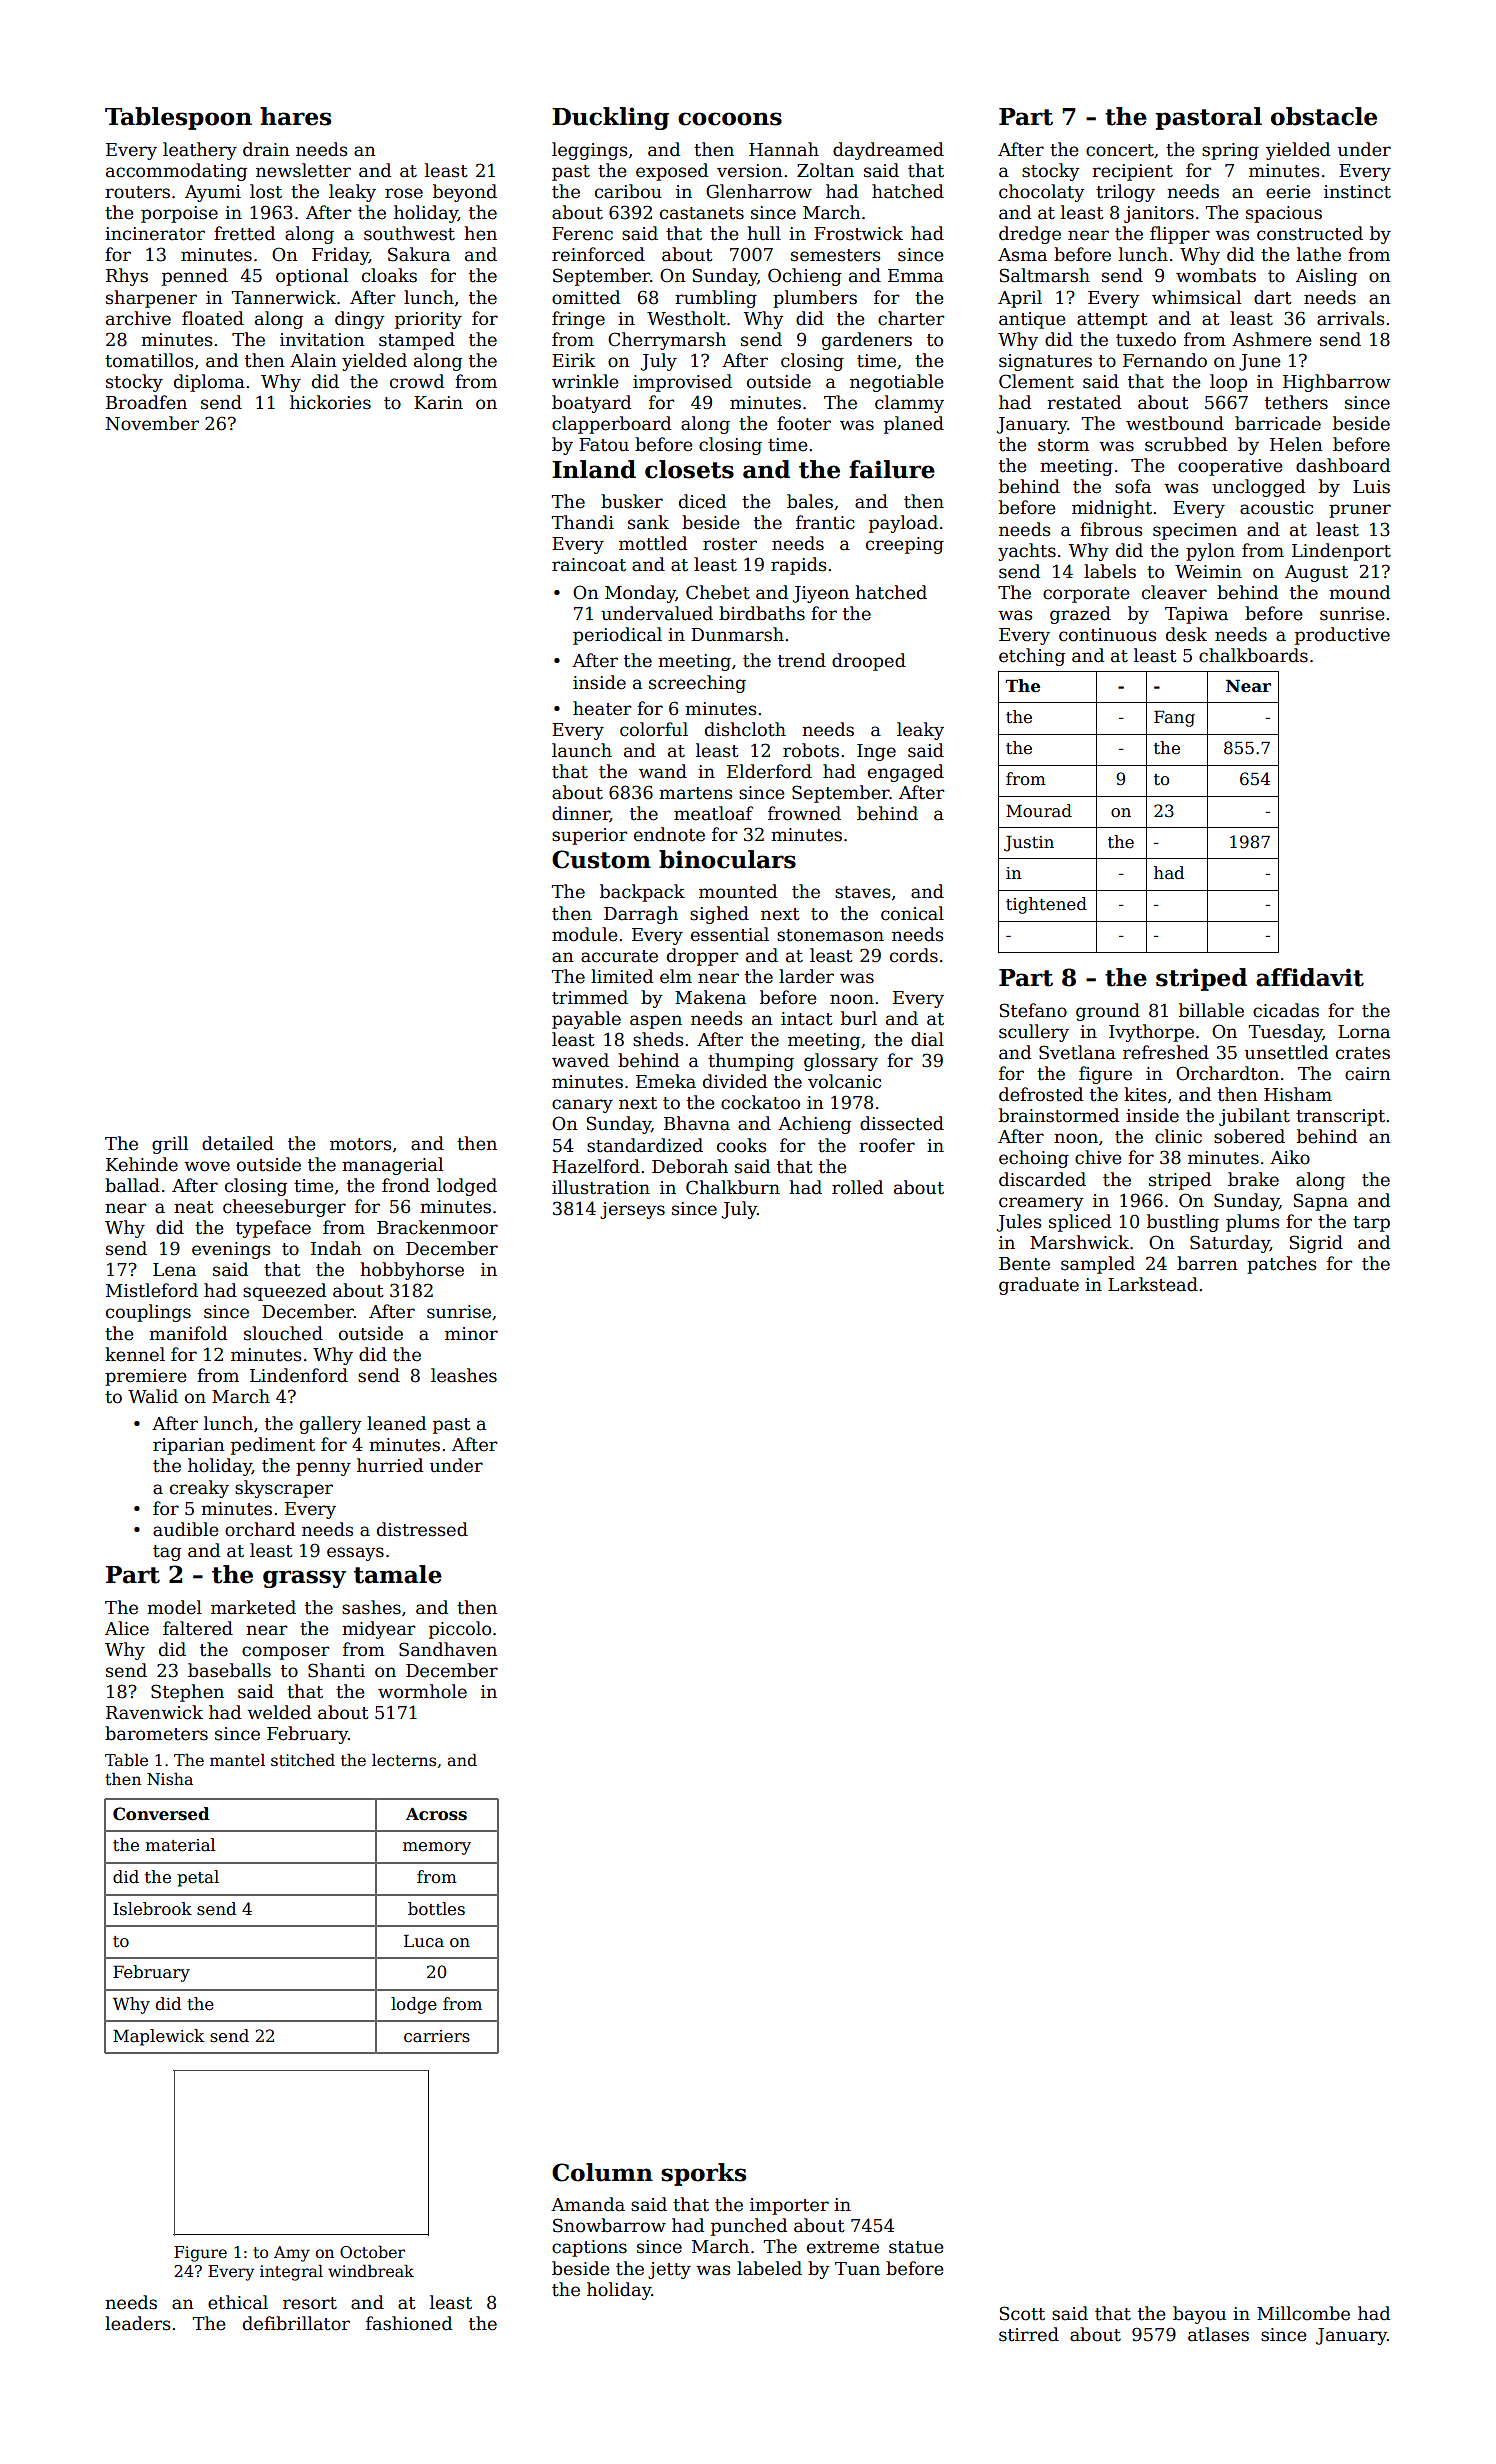 This document has width=1496, height=2464. Describe the element at coordinates (887, 1145) in the document. I see `roofer` at that location.
